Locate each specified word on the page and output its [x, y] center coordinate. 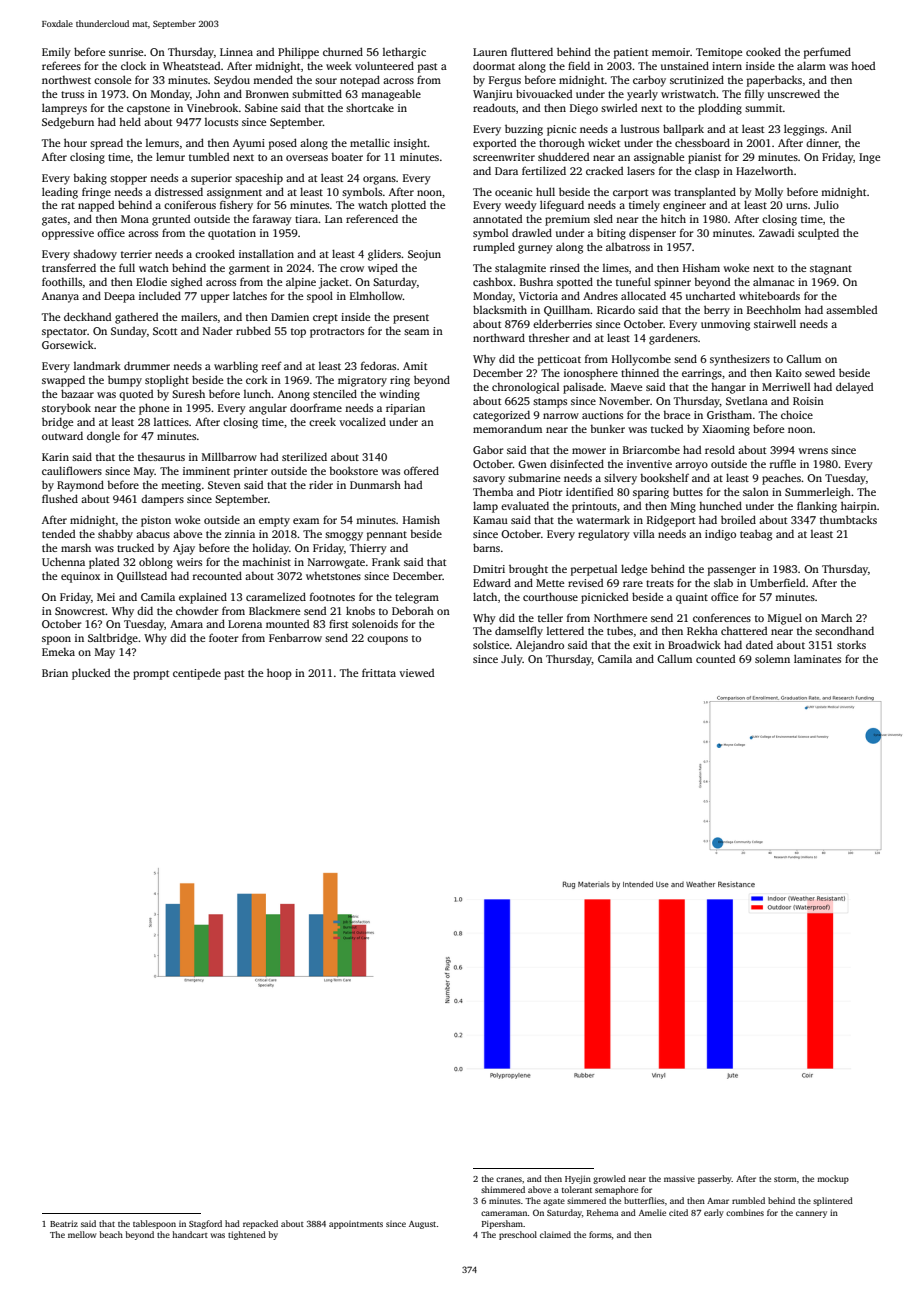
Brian [55, 673]
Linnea [236, 52]
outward [62, 435]
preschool [518, 1235]
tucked [667, 428]
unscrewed [794, 93]
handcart [190, 1234]
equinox [80, 577]
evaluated [525, 505]
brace [676, 415]
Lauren [490, 52]
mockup [833, 1179]
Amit [415, 366]
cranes [509, 1179]
